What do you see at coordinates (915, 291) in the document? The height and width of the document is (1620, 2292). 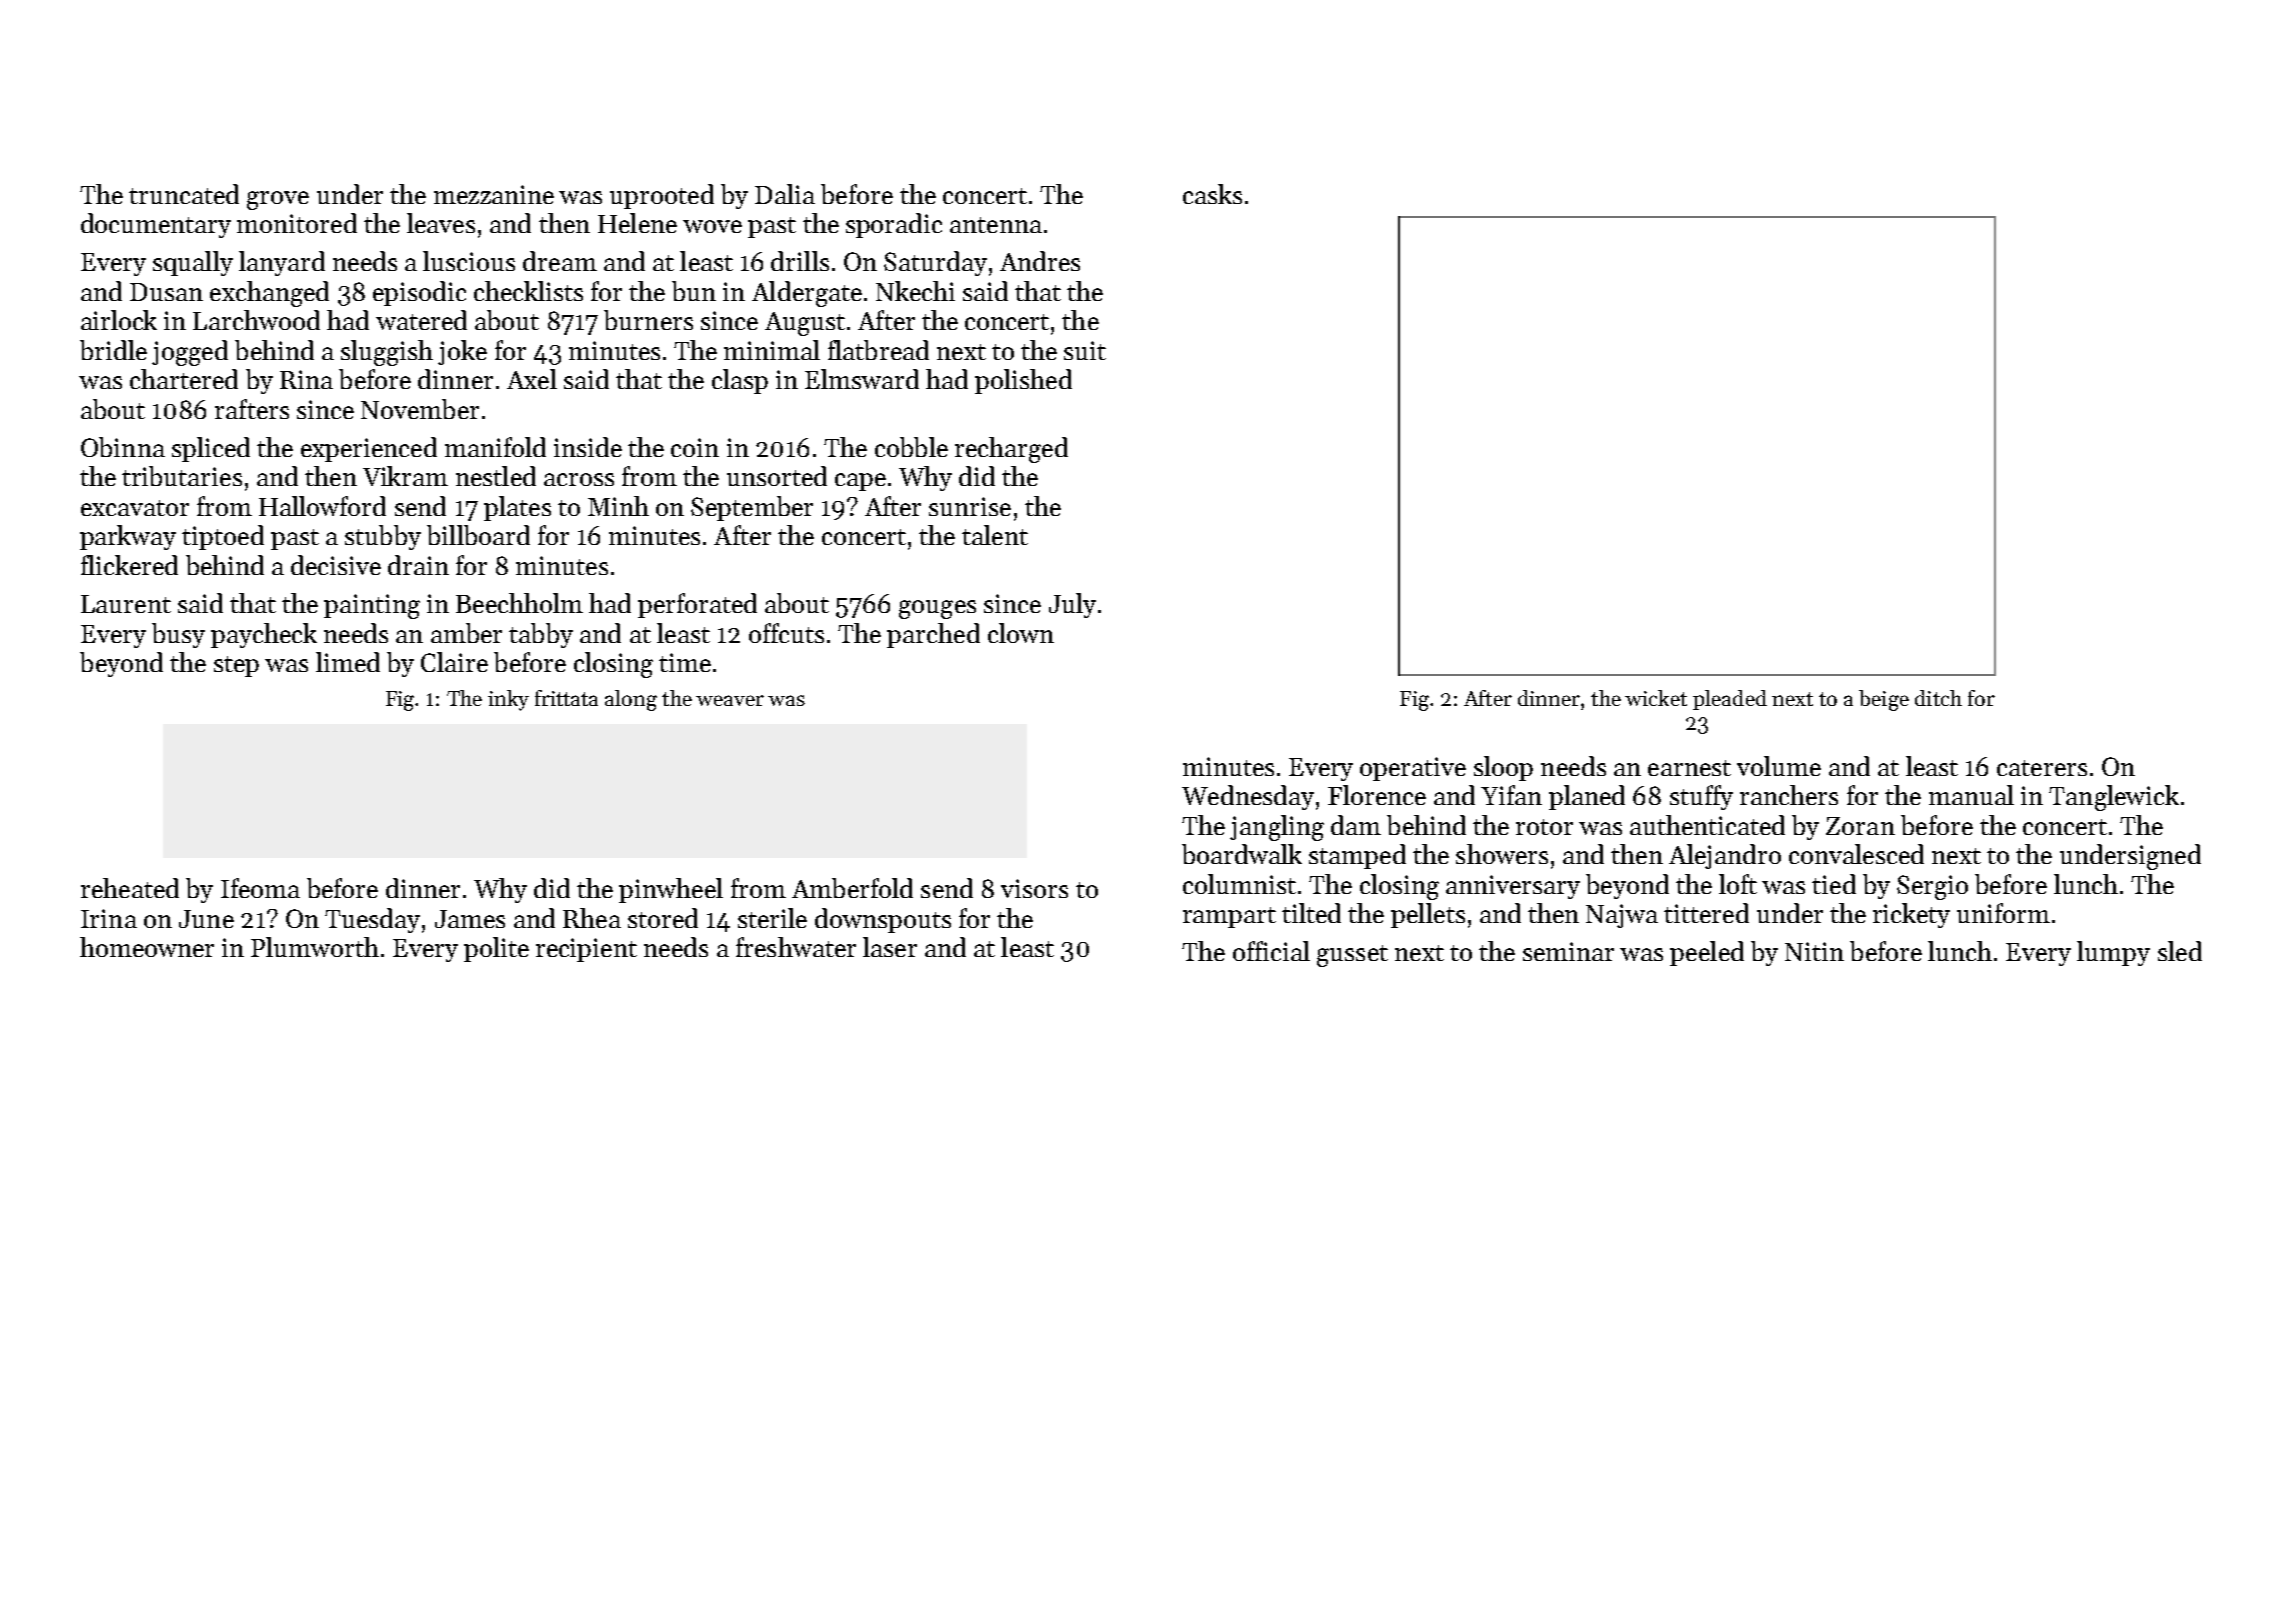 I see `Nkechi` at bounding box center [915, 291].
